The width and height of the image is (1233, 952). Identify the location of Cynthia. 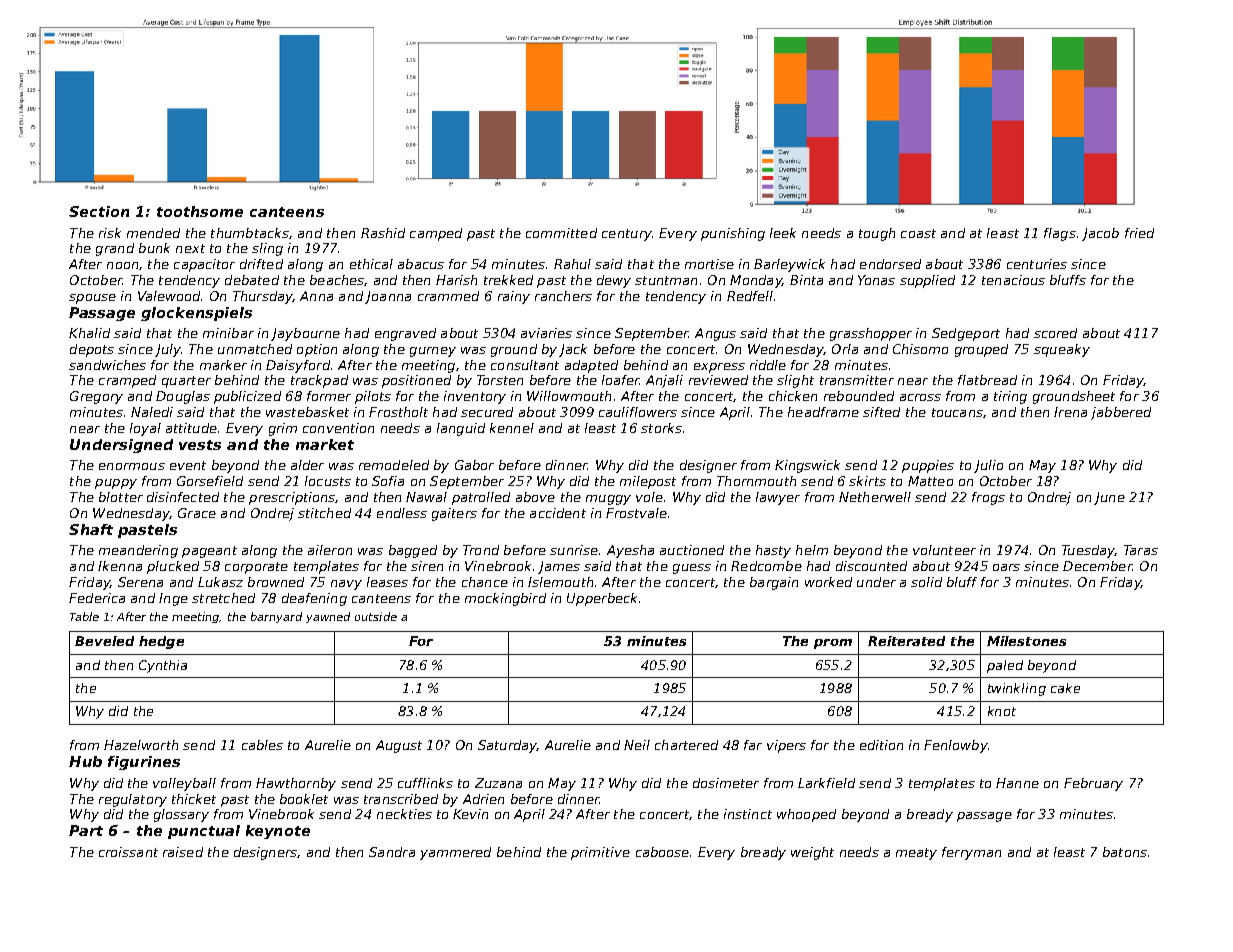
(163, 666).
